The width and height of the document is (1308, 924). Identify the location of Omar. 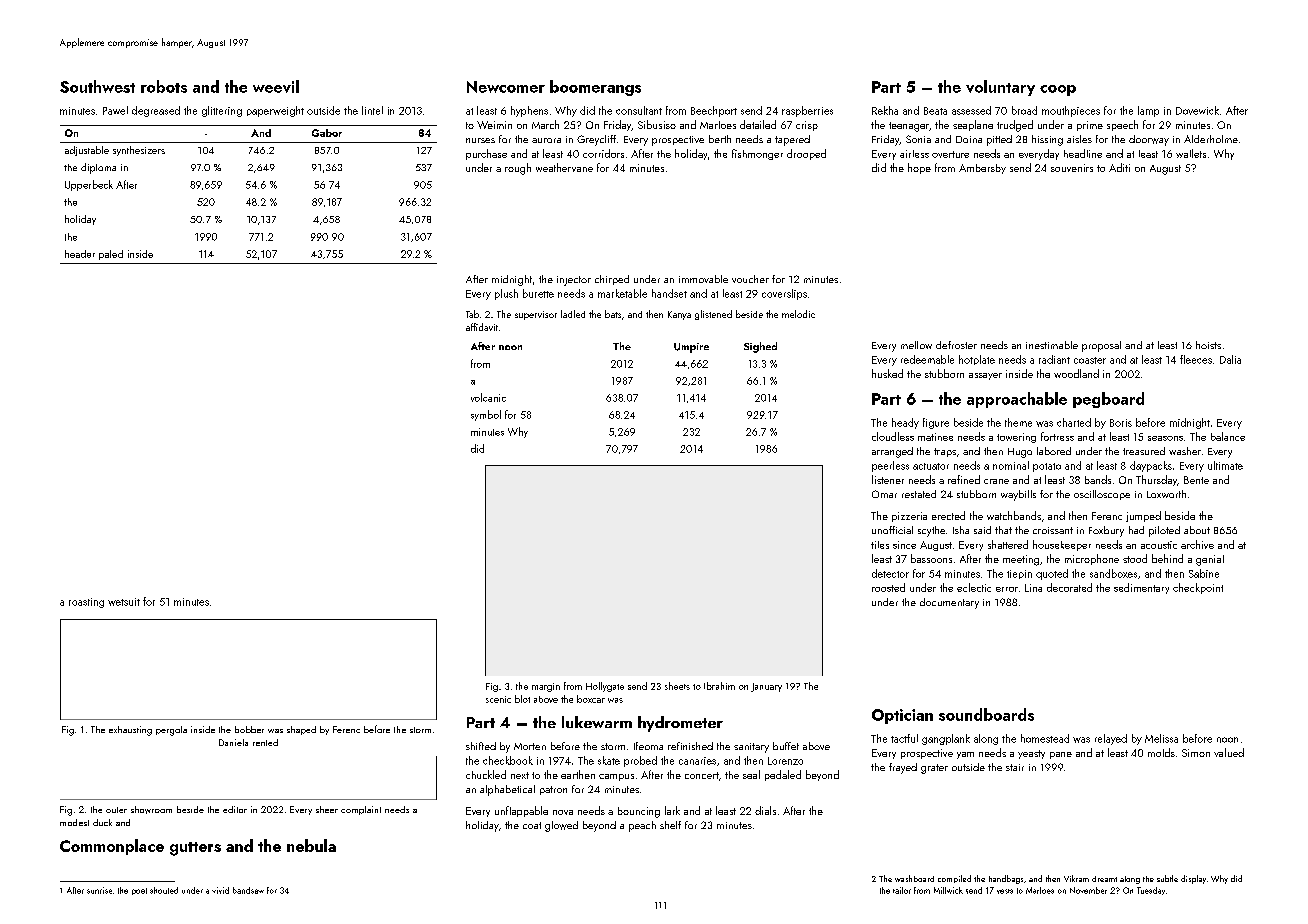
(884, 494).
